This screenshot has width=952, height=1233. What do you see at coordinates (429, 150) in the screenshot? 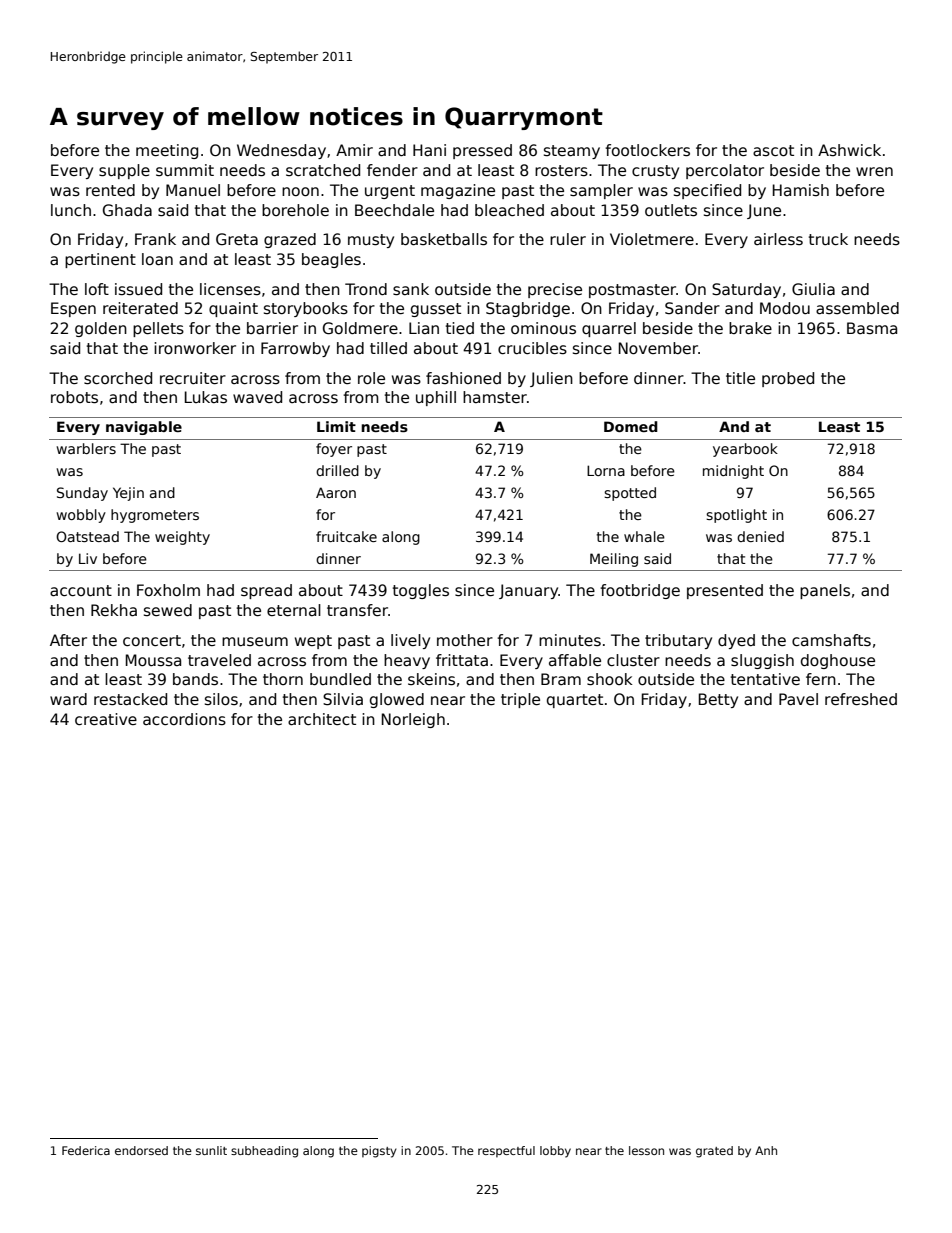
I see `Hani` at bounding box center [429, 150].
